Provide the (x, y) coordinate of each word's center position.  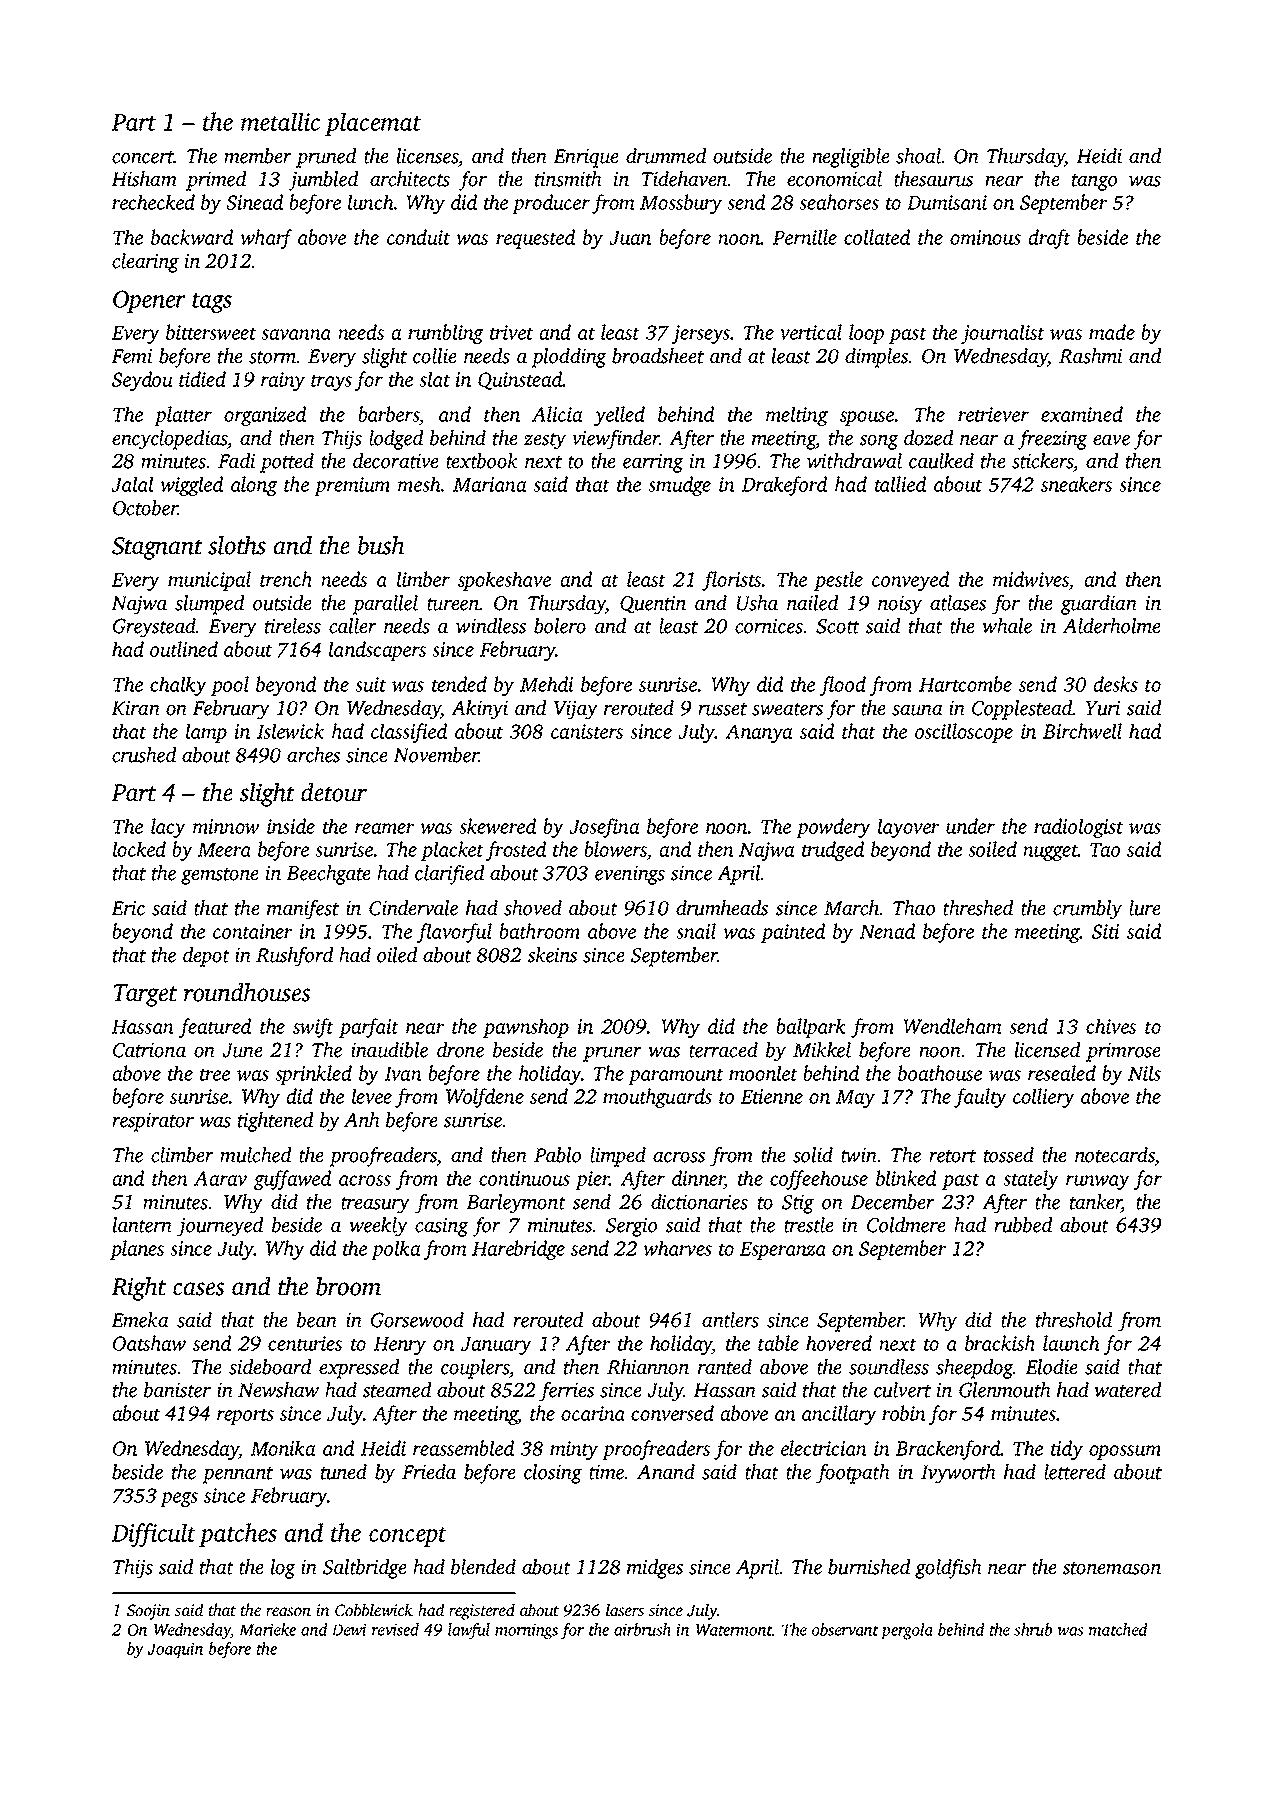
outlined (184, 649)
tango (1094, 182)
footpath (853, 1474)
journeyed (220, 1227)
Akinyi (479, 710)
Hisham (144, 179)
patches (238, 1535)
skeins (552, 955)
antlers (730, 1320)
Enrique (586, 158)
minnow (226, 826)
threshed (978, 908)
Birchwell (1082, 731)
